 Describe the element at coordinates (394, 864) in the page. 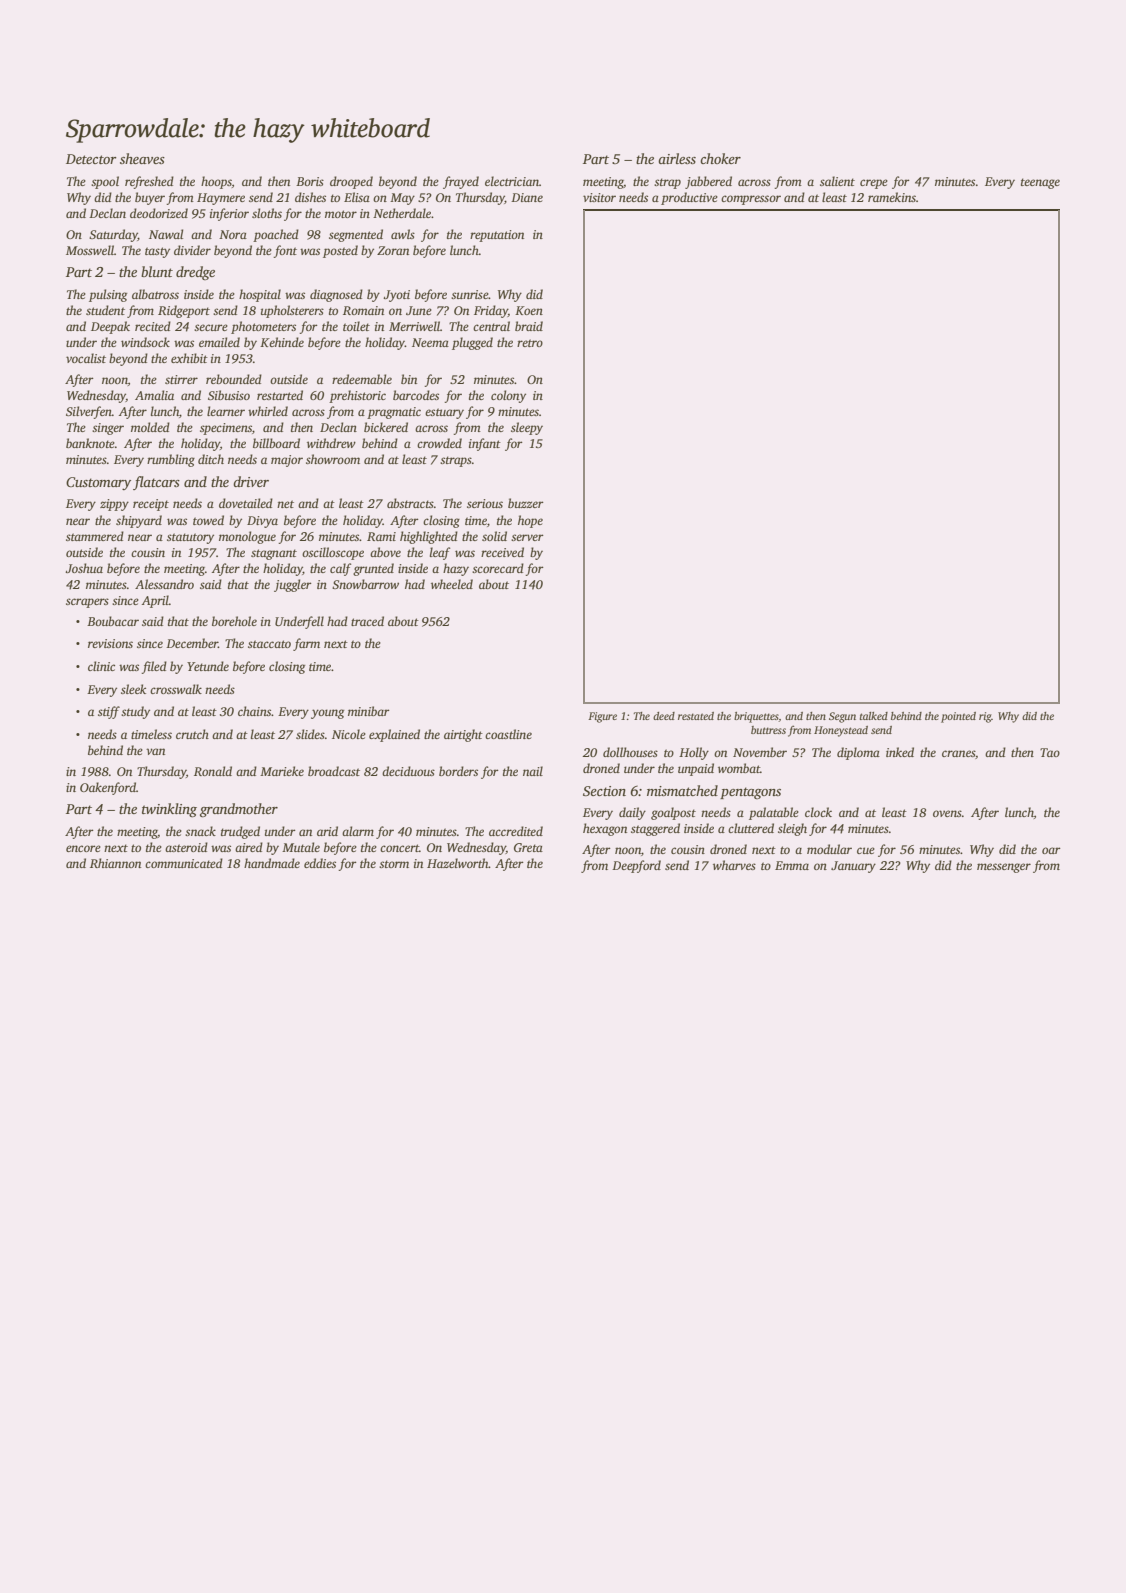

I see `storm` at that location.
